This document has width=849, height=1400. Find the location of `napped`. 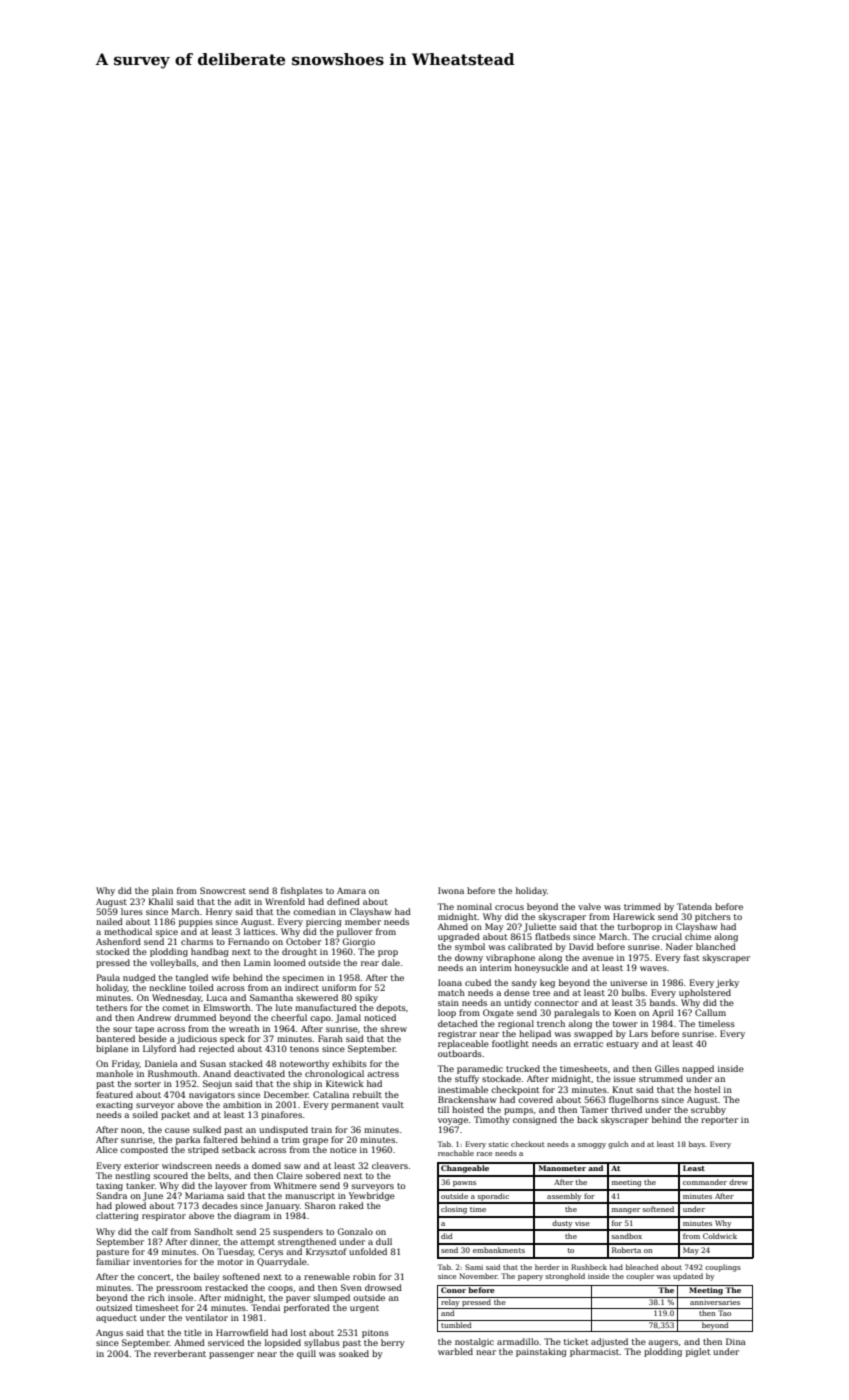

napped is located at coordinates (698, 1069).
